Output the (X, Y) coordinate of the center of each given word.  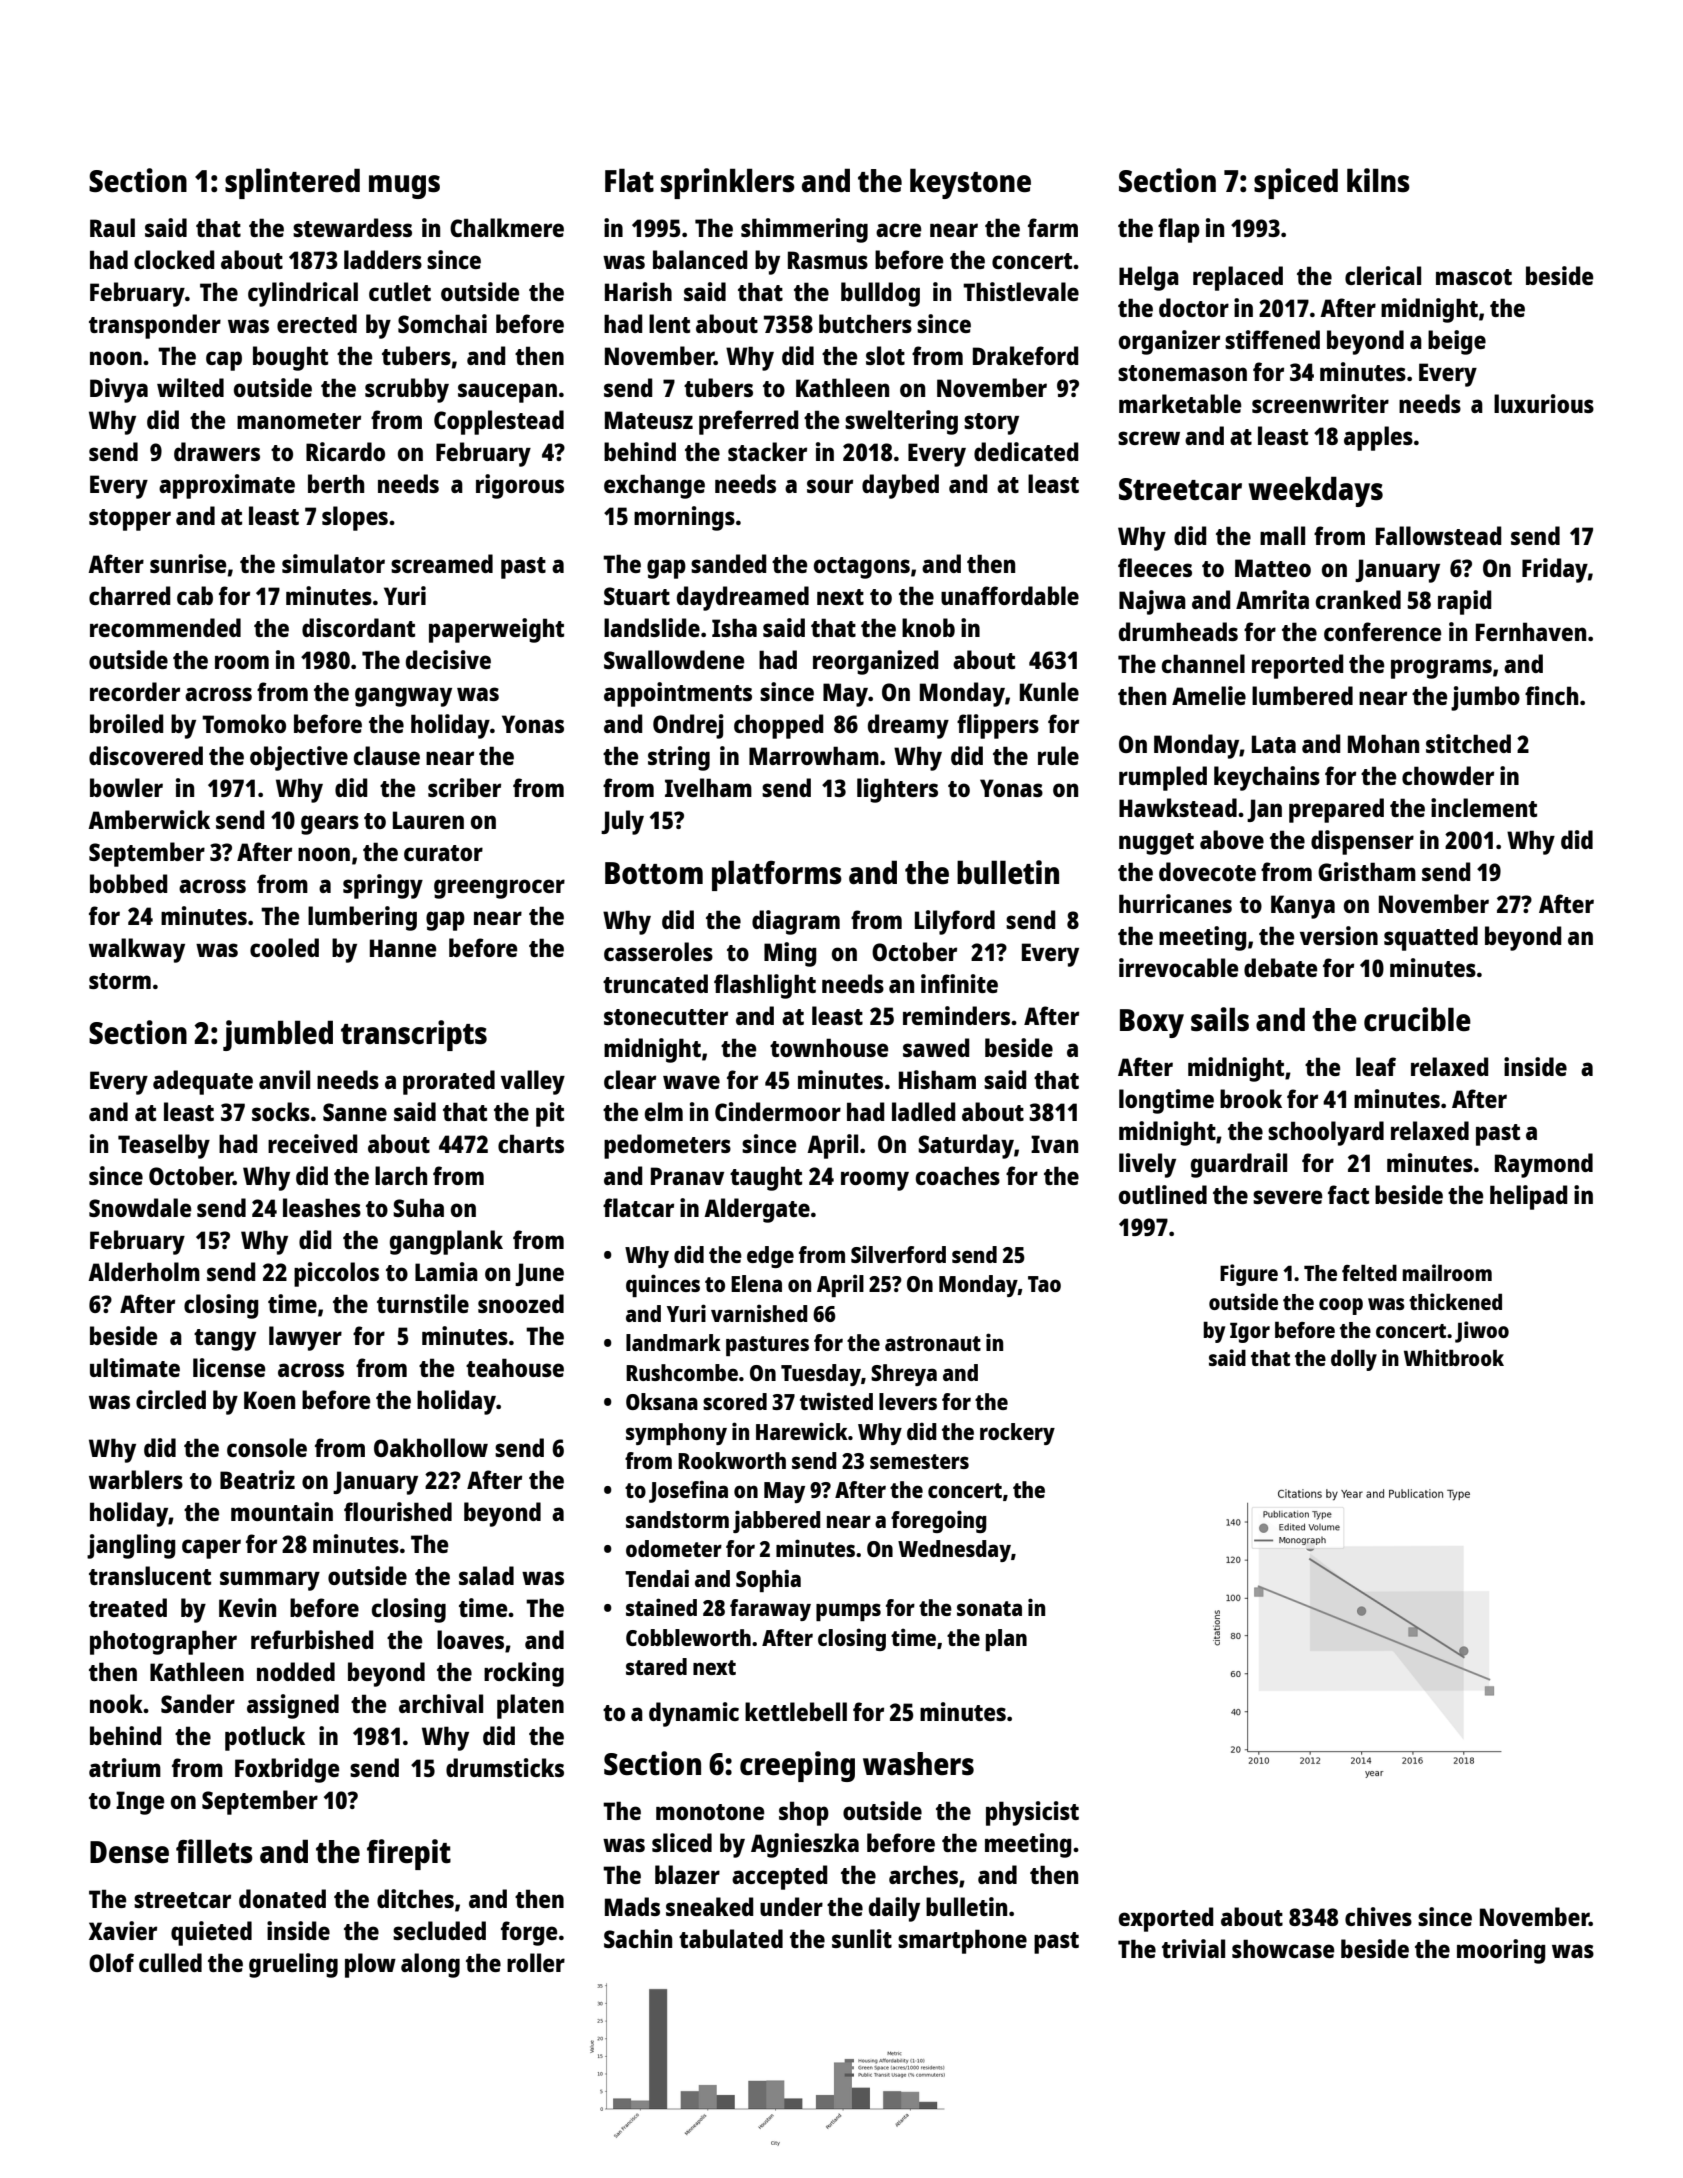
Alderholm (144, 1271)
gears (330, 825)
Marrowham (814, 755)
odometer (674, 1548)
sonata (989, 1608)
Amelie (1209, 695)
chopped (778, 726)
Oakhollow (431, 1447)
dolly (1354, 1360)
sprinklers (728, 183)
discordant (358, 627)
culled (170, 1962)
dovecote (1207, 871)
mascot (1474, 277)
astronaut (933, 1343)
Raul (112, 227)
